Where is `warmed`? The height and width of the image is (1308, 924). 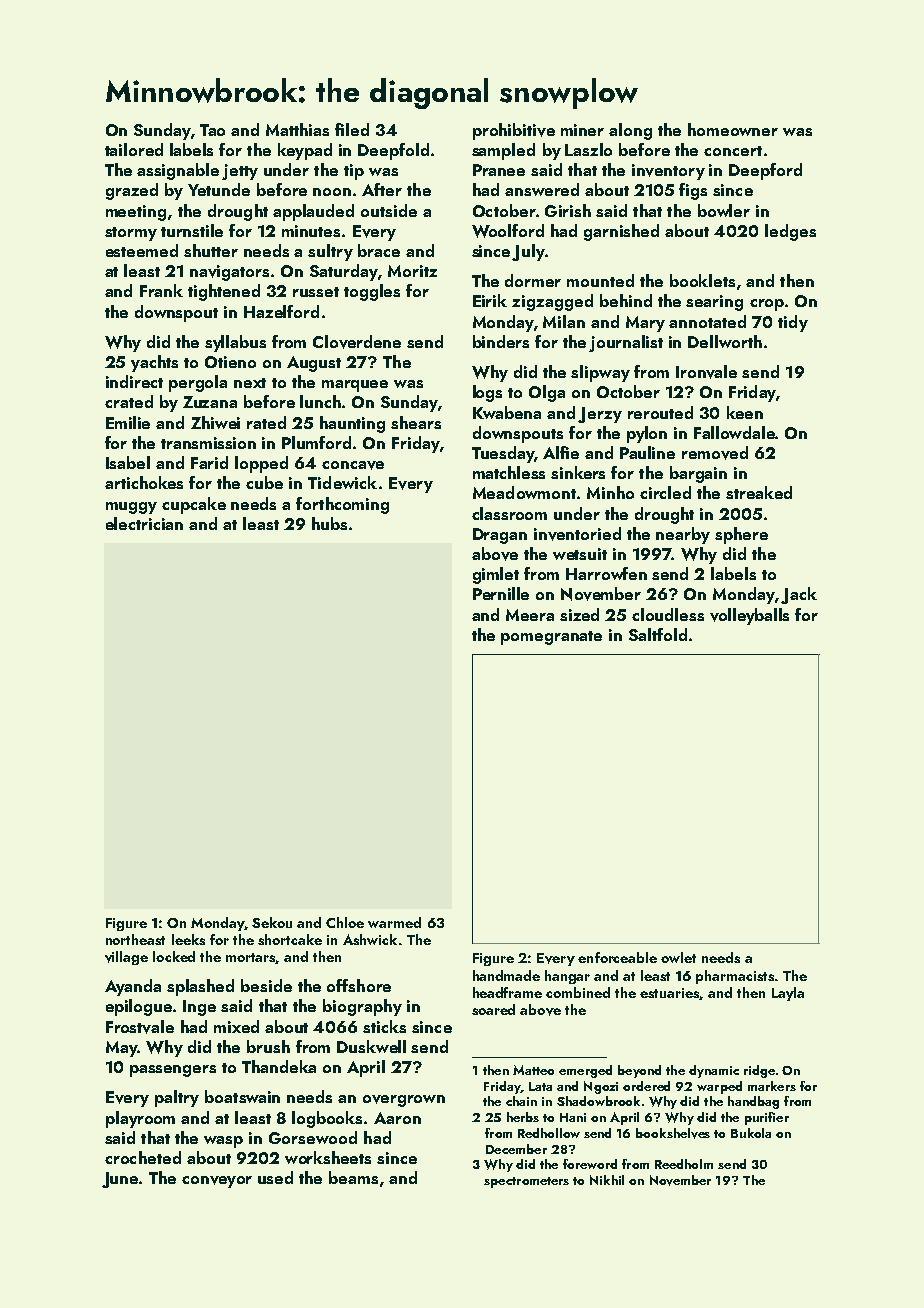 warmed is located at coordinates (394, 922).
